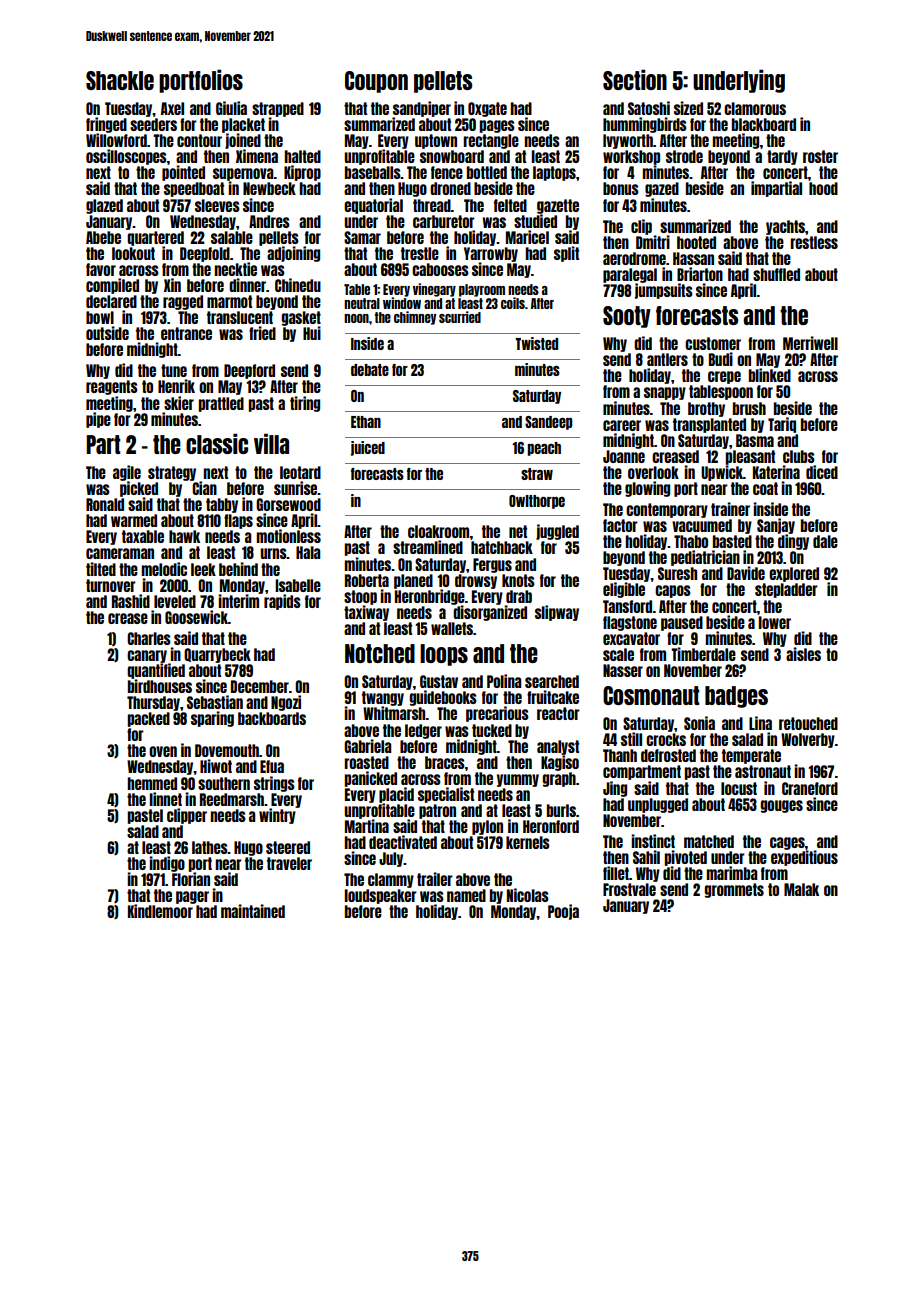 Image resolution: width=924 pixels, height=1308 pixels. I want to click on lathes, so click(210, 847).
